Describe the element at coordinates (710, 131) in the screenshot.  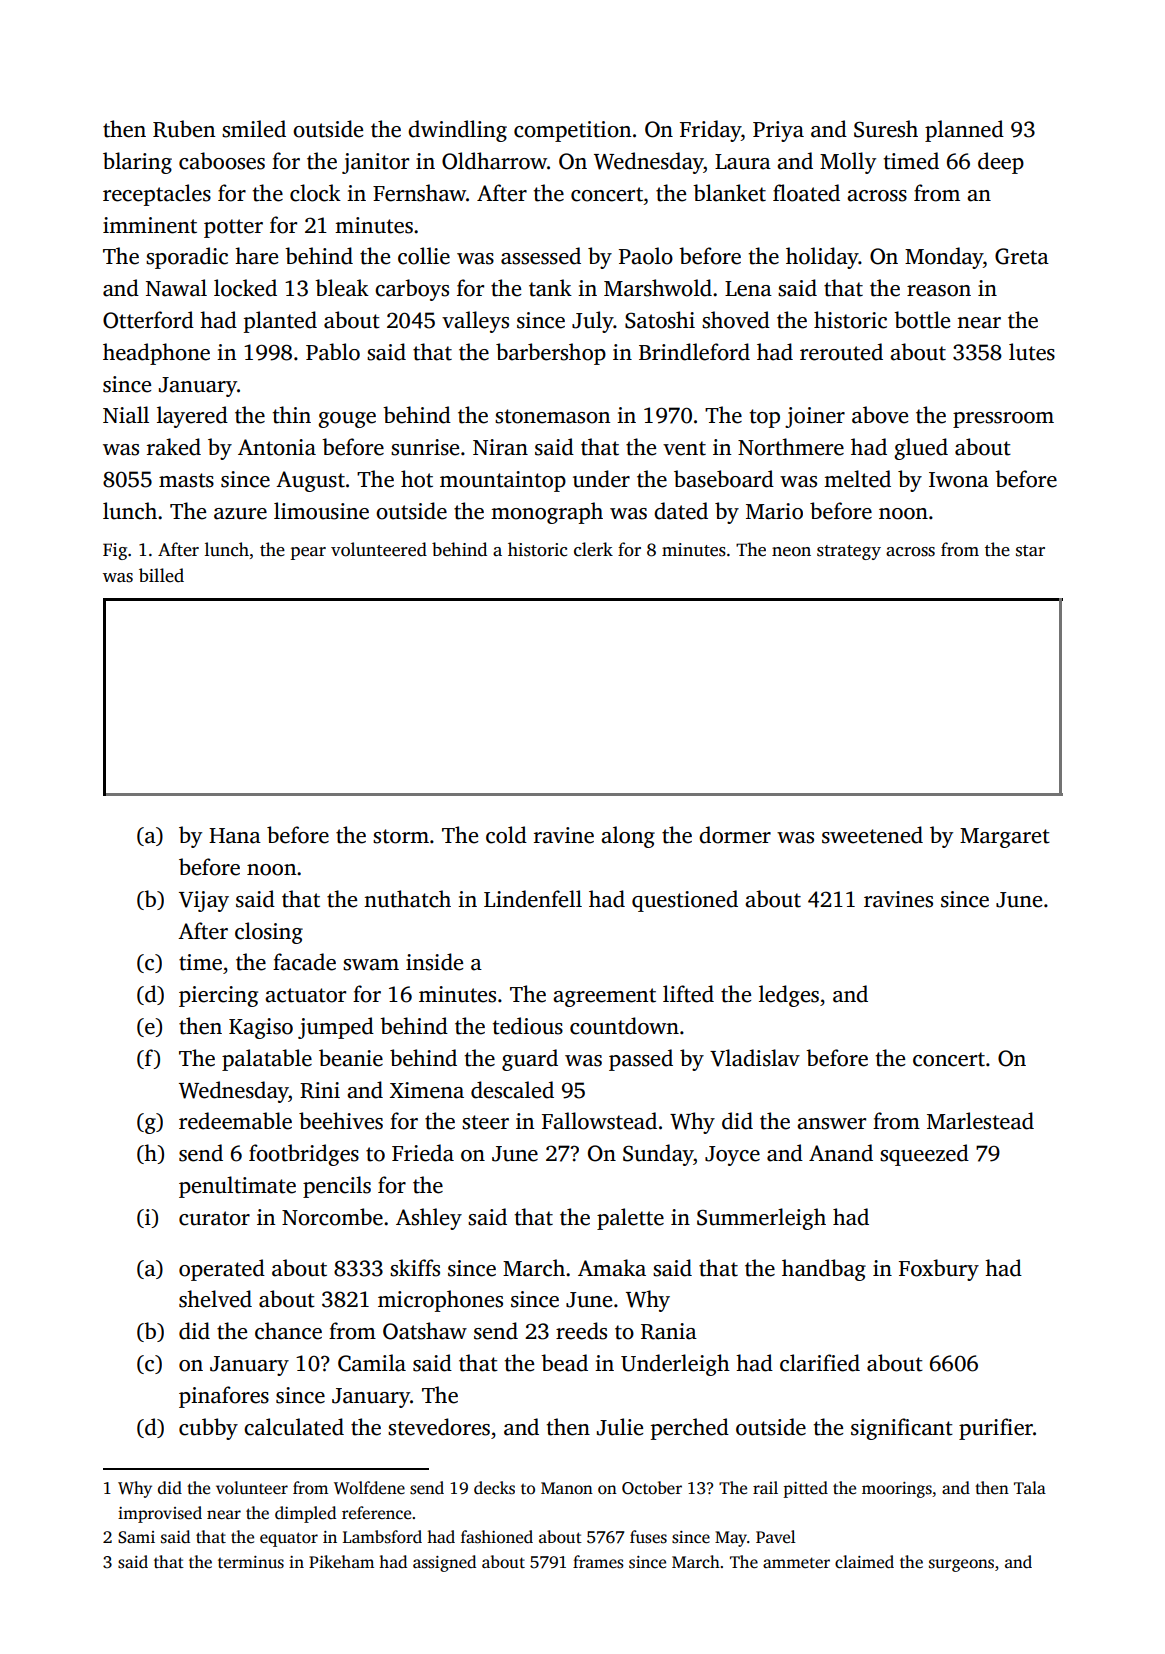
I see `Friday` at that location.
